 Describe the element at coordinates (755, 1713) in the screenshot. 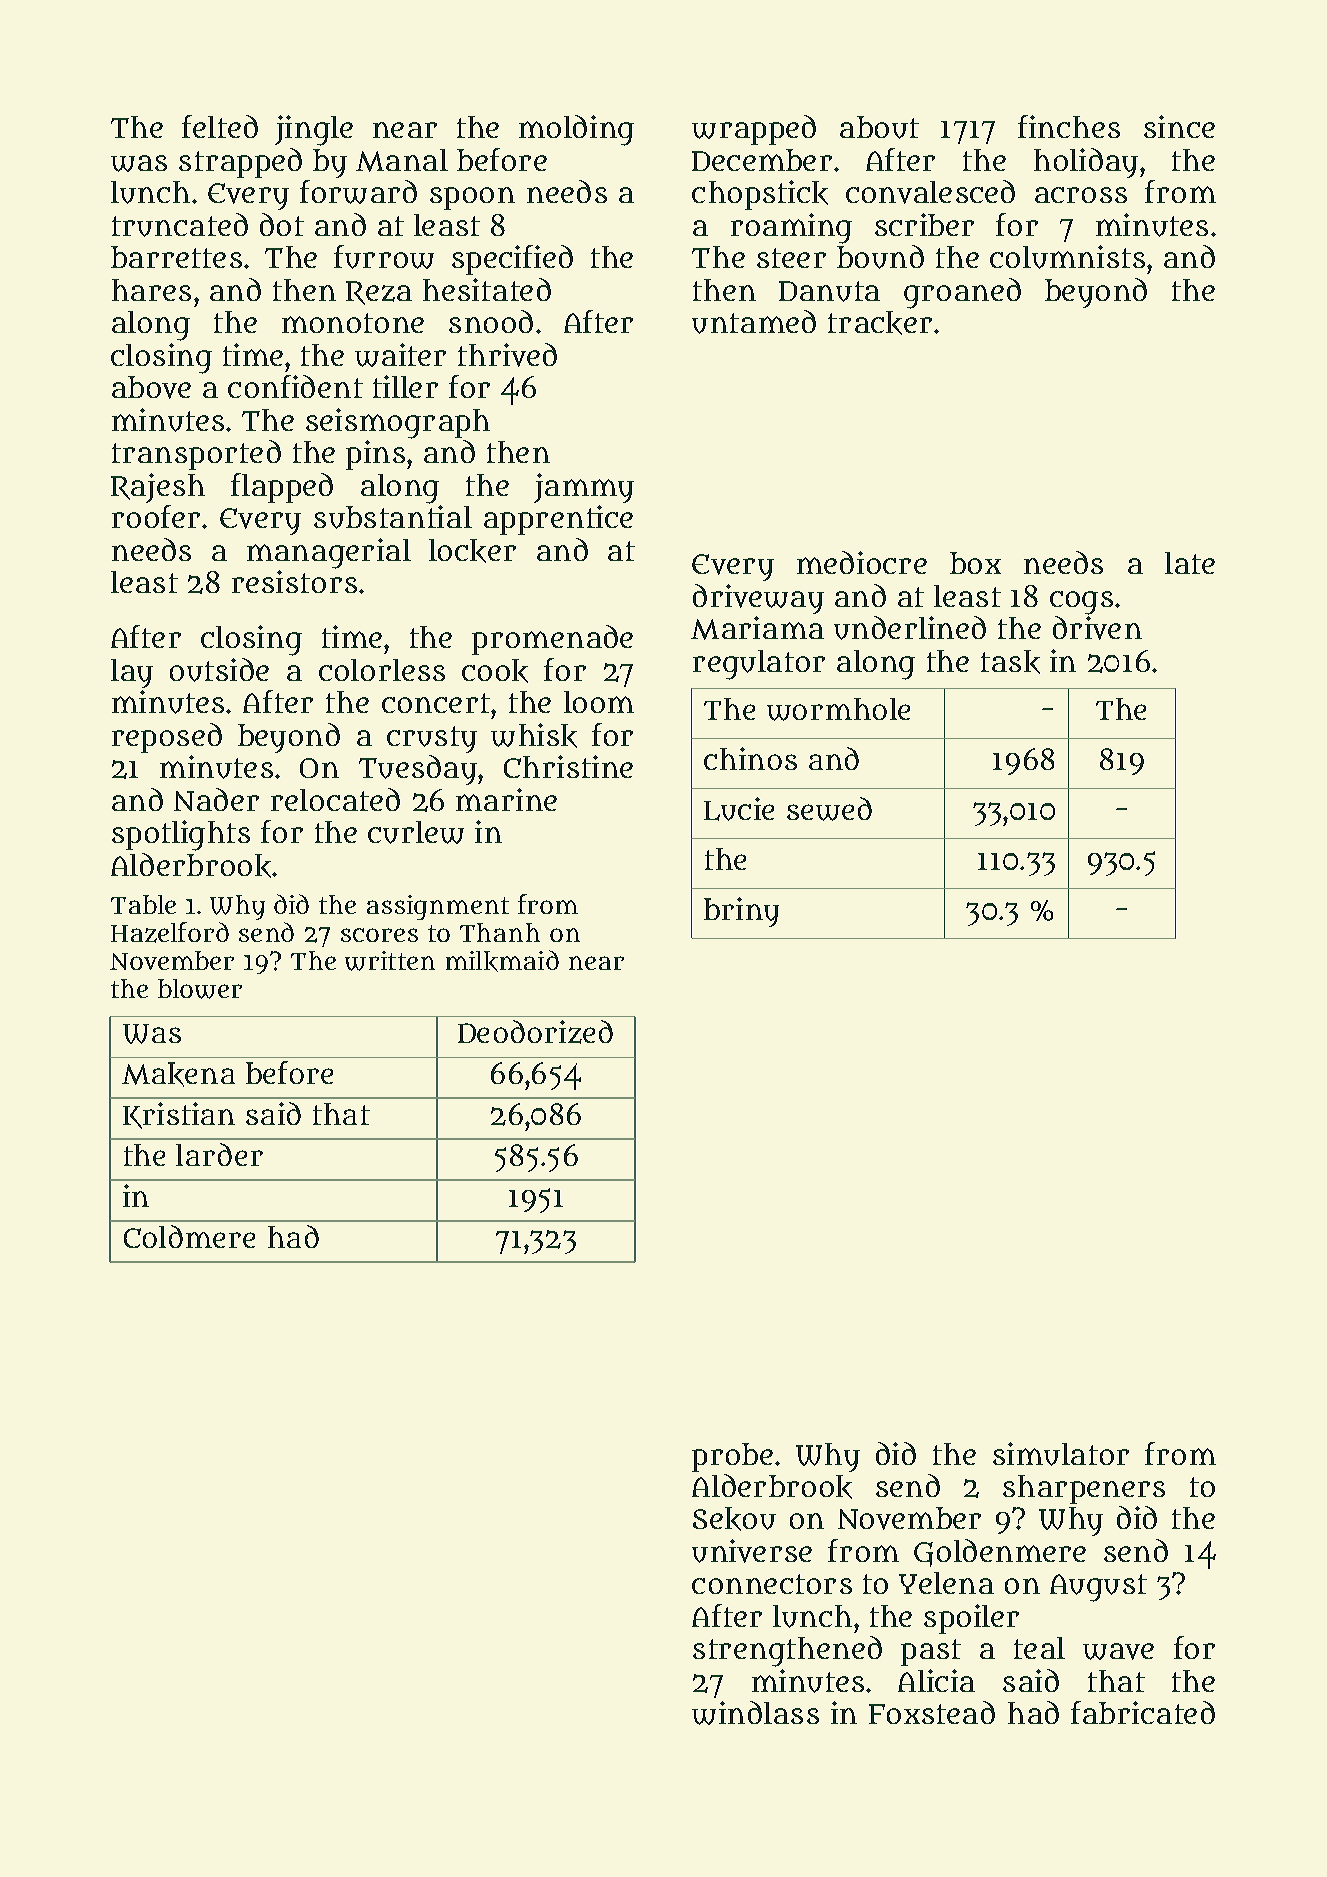

I see `windlass` at that location.
